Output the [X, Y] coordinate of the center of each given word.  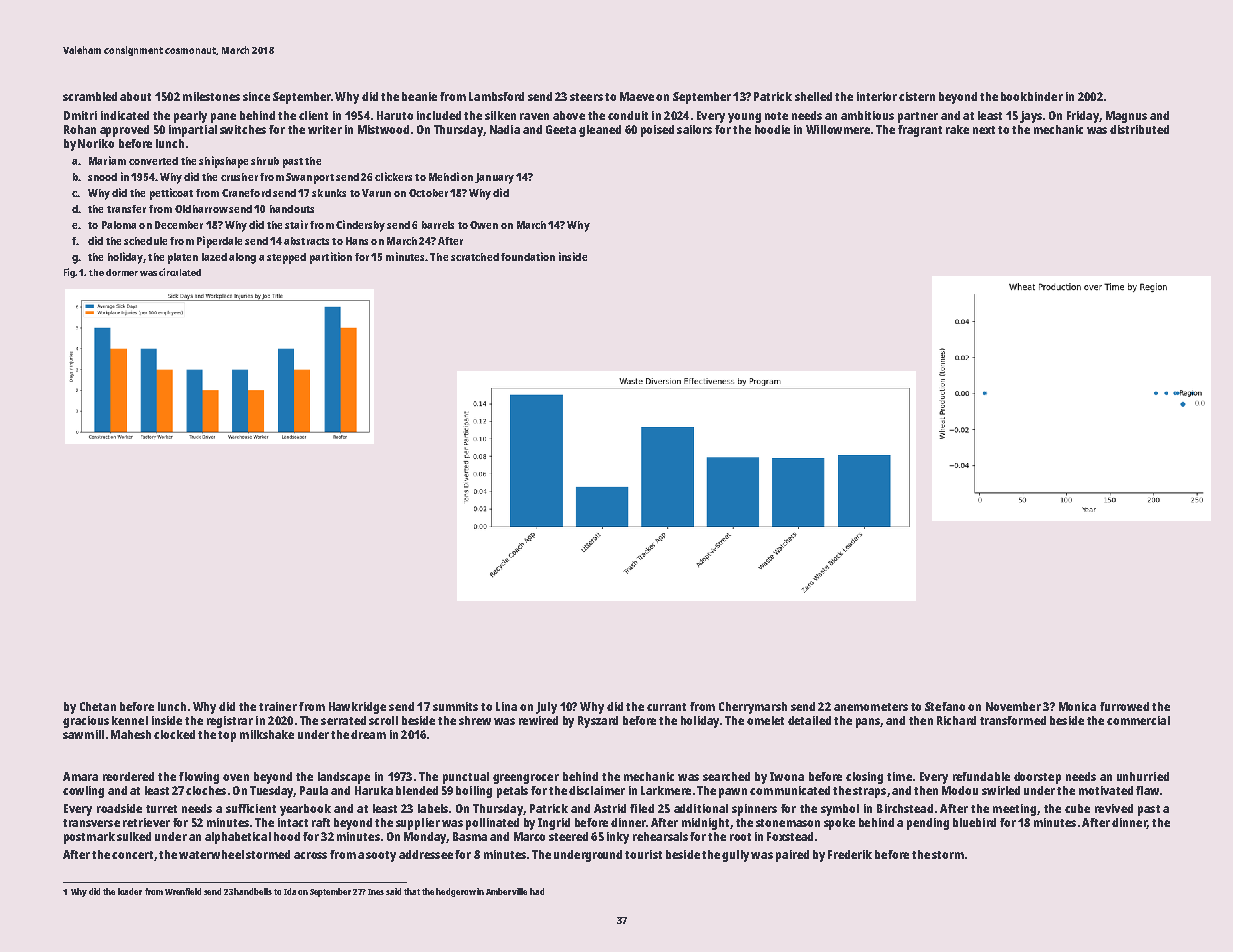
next [984, 130]
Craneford [246, 193]
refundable [981, 776]
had [537, 891]
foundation [528, 256]
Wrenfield [183, 891]
